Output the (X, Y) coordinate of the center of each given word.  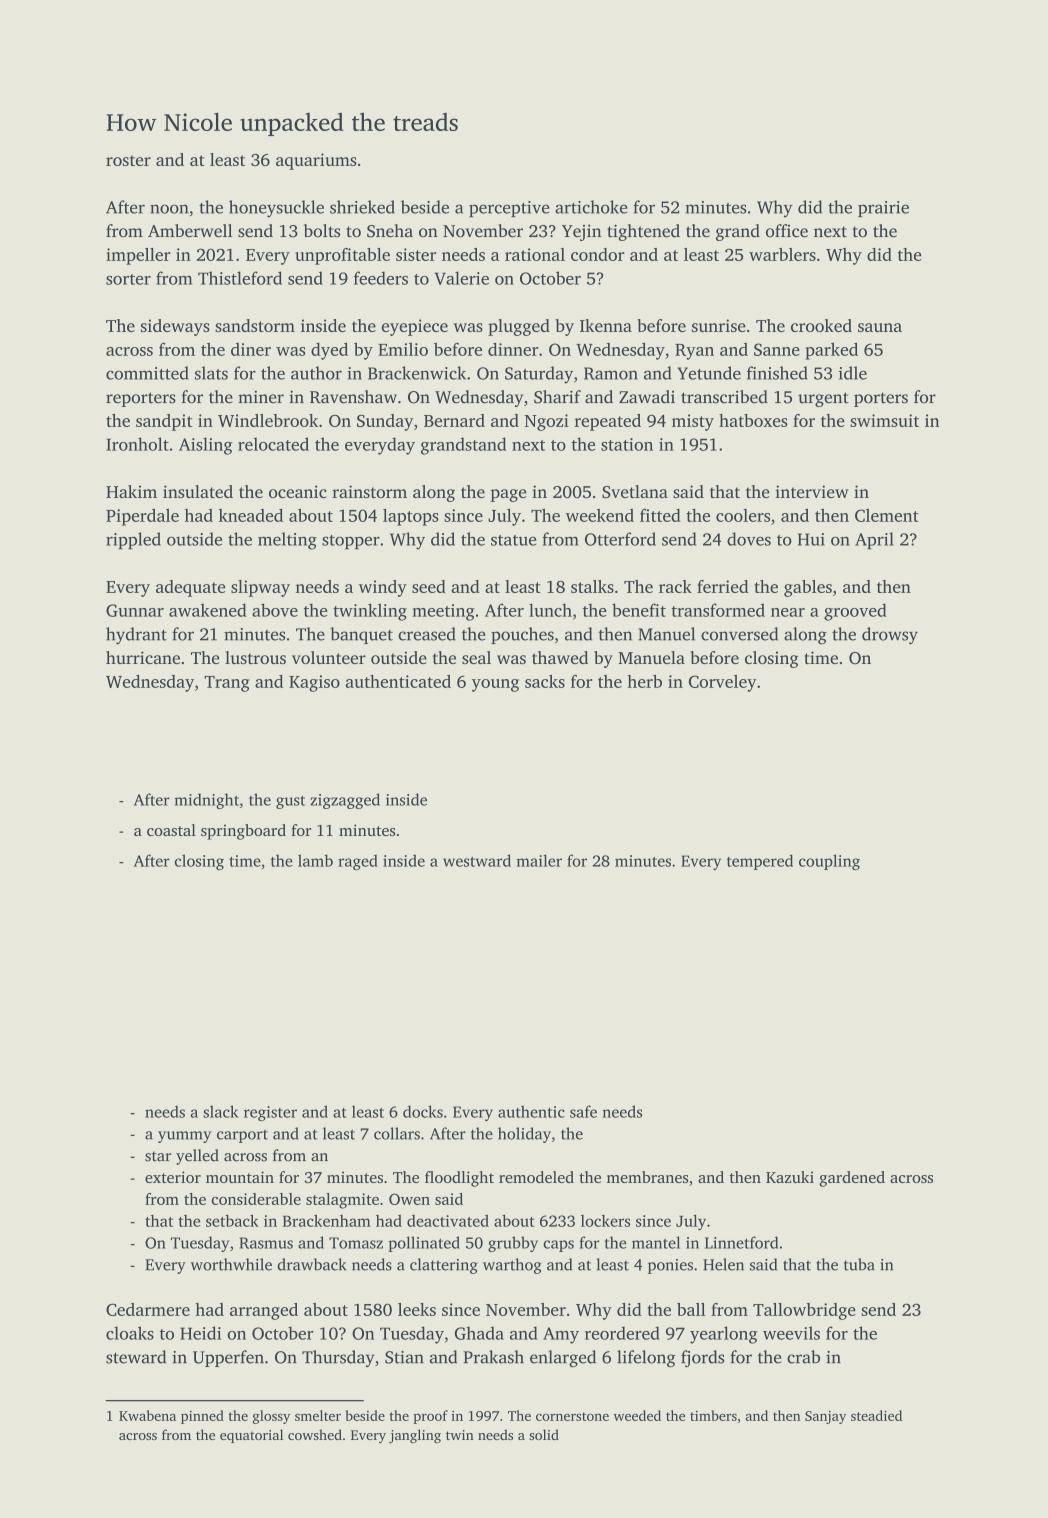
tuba (859, 1264)
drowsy (890, 636)
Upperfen (228, 1358)
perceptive (509, 209)
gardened (852, 1179)
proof (430, 1417)
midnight (206, 801)
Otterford (620, 539)
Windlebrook (268, 420)
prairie (883, 209)
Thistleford (240, 278)
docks (423, 1111)
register (270, 1113)
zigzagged (345, 801)
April (874, 540)
